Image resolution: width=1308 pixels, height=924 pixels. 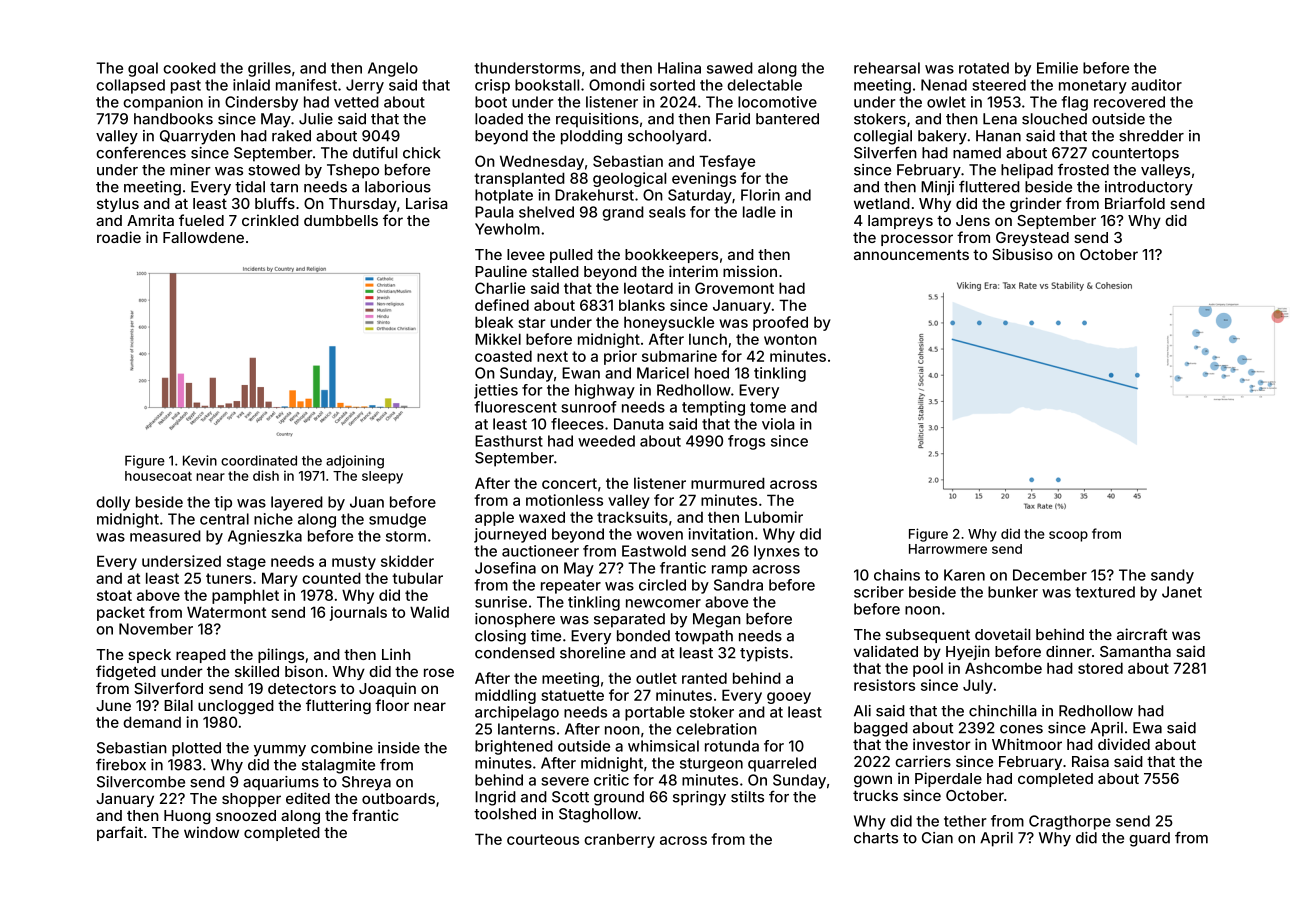 I want to click on tome, so click(x=768, y=407).
